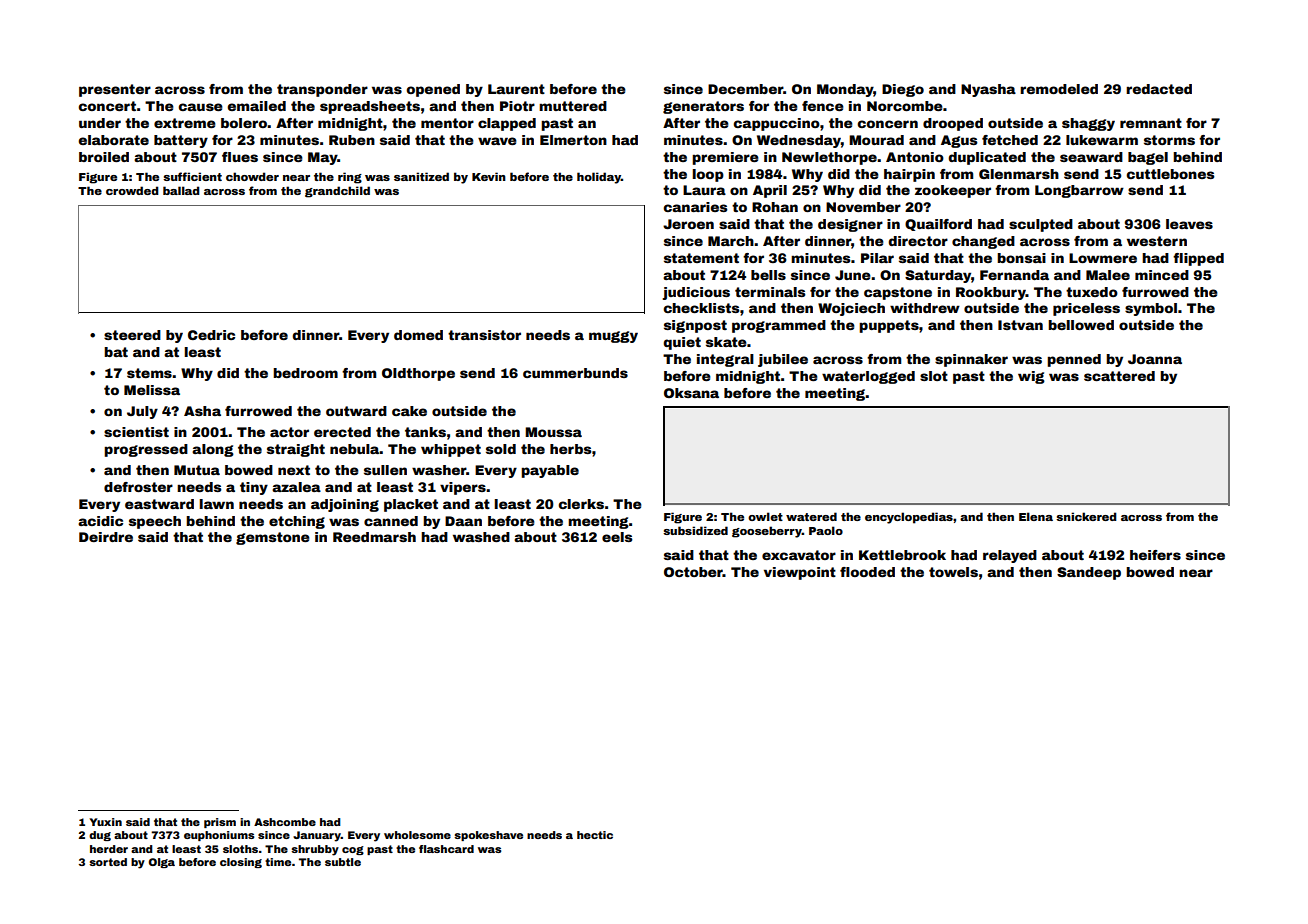 Image resolution: width=1308 pixels, height=924 pixels. Describe the element at coordinates (691, 393) in the document. I see `Oksana` at that location.
